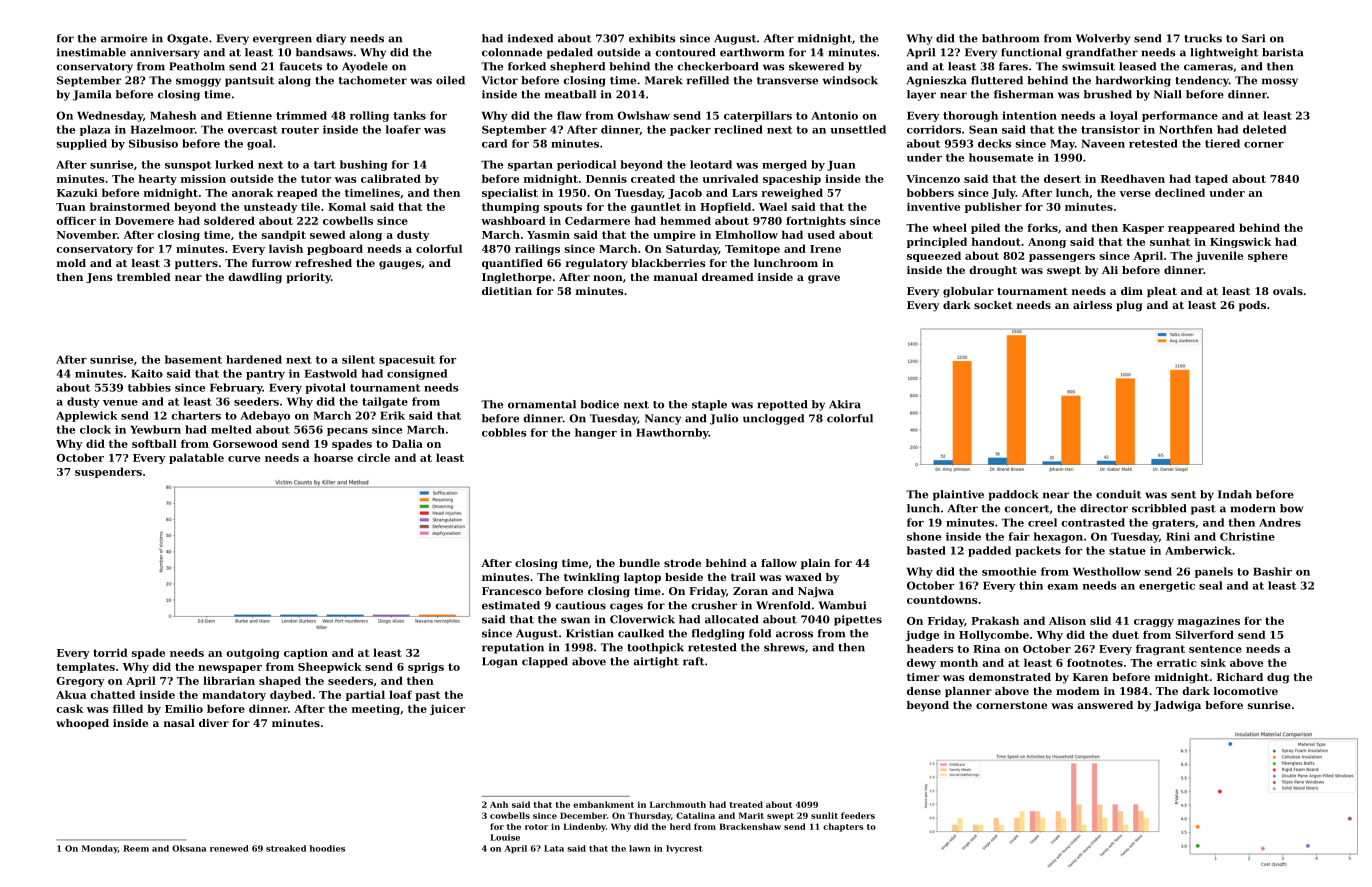 The image size is (1372, 887). Describe the element at coordinates (843, 827) in the screenshot. I see `chapters` at that location.
